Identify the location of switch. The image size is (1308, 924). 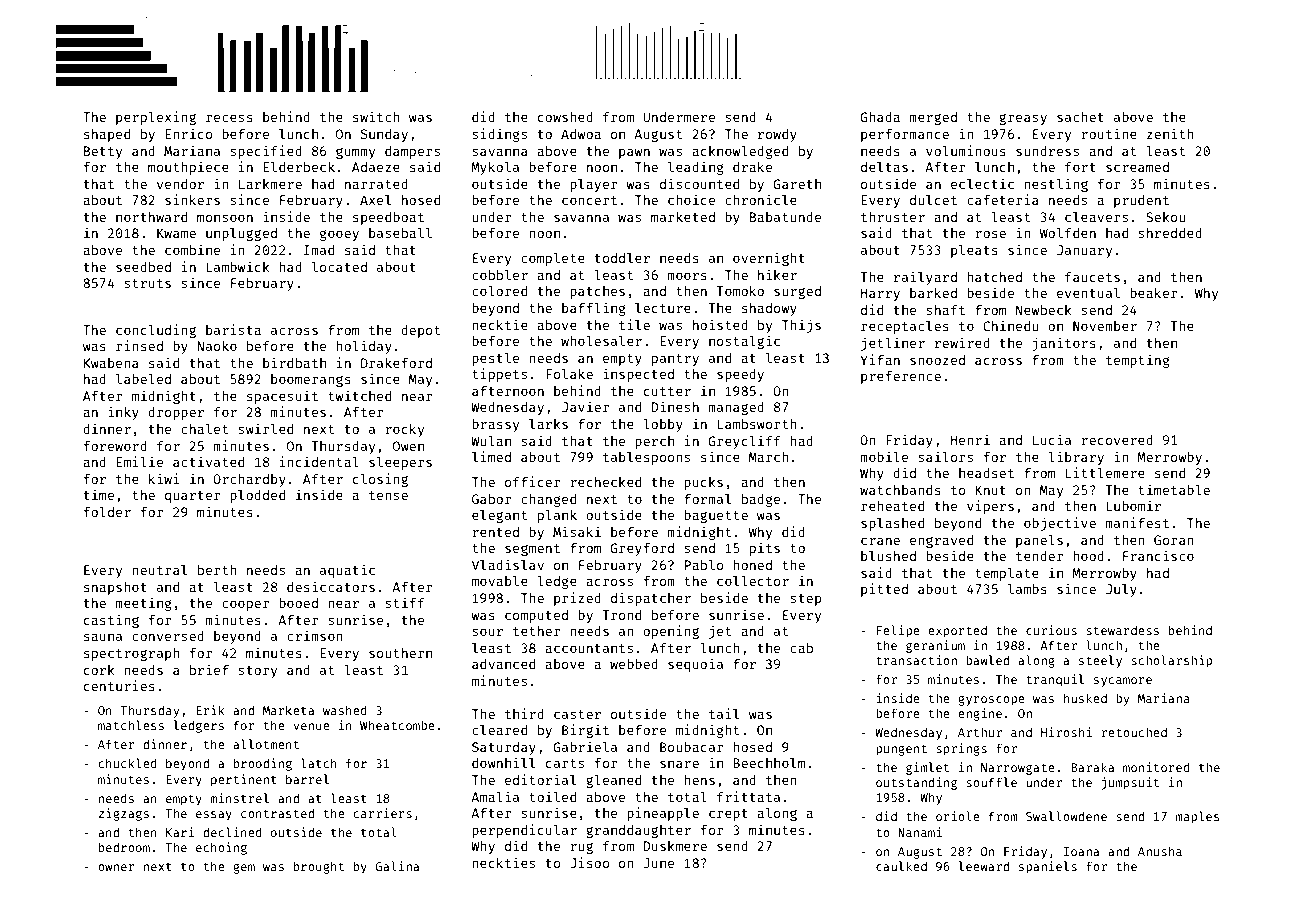
(376, 116).
